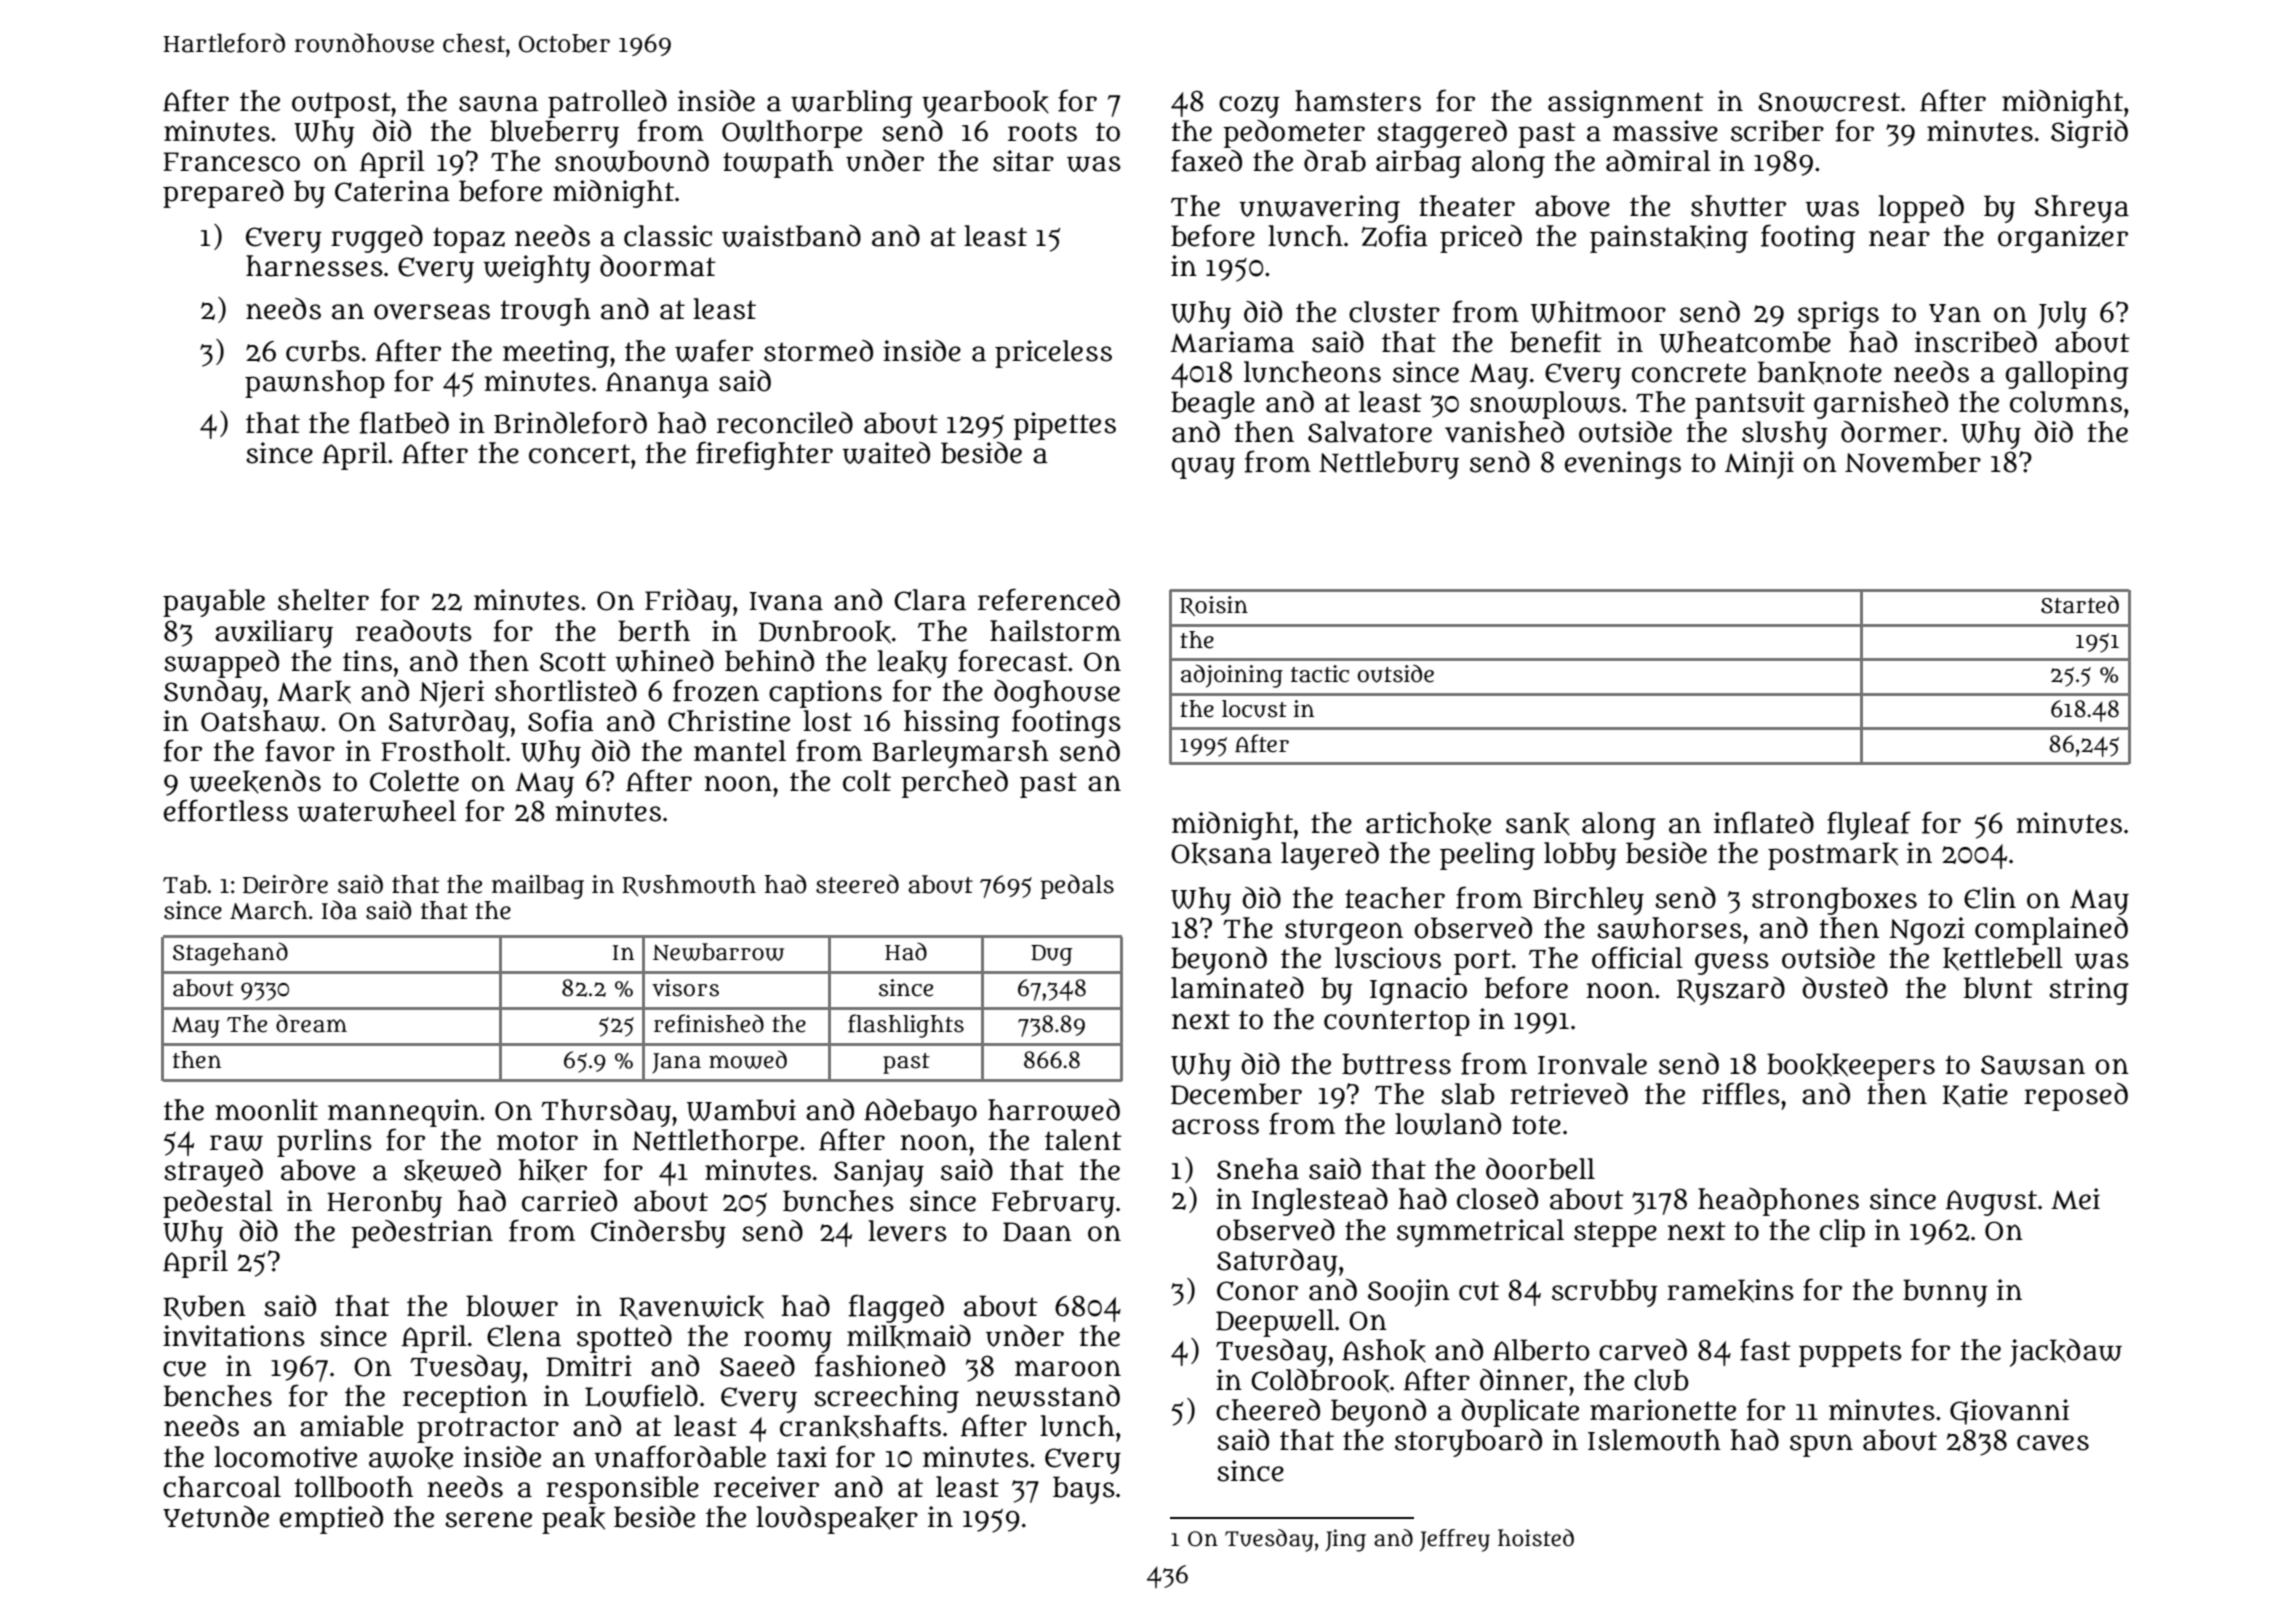  What do you see at coordinates (341, 105) in the image?
I see `outpost` at bounding box center [341, 105].
